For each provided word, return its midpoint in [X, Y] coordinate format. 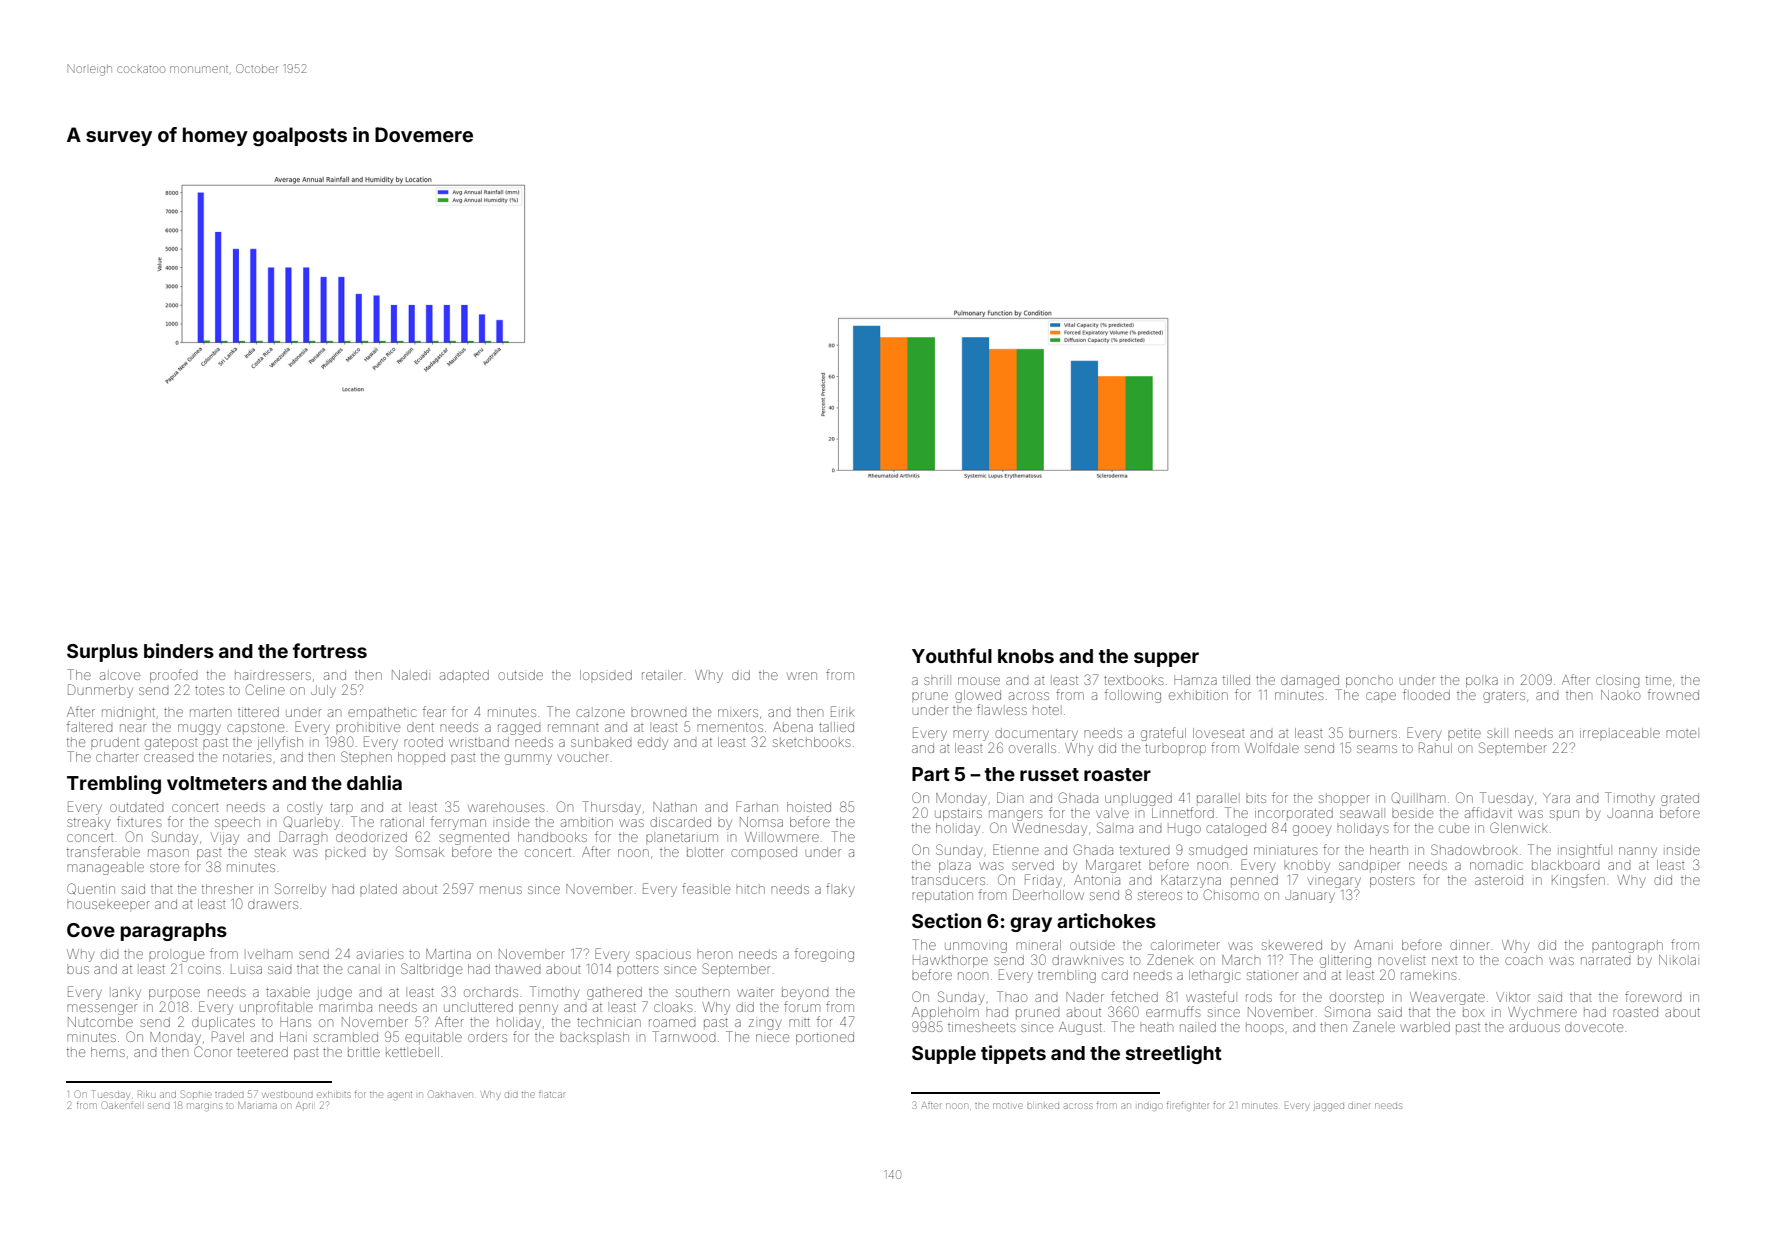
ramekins [1428, 976]
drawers [273, 905]
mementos [730, 727]
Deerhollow [1048, 894]
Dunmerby [100, 691]
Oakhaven [450, 1094]
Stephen [366, 758]
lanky [126, 994]
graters [1504, 697]
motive [1008, 1106]
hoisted [809, 807]
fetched [1134, 996]
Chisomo [1231, 894]
